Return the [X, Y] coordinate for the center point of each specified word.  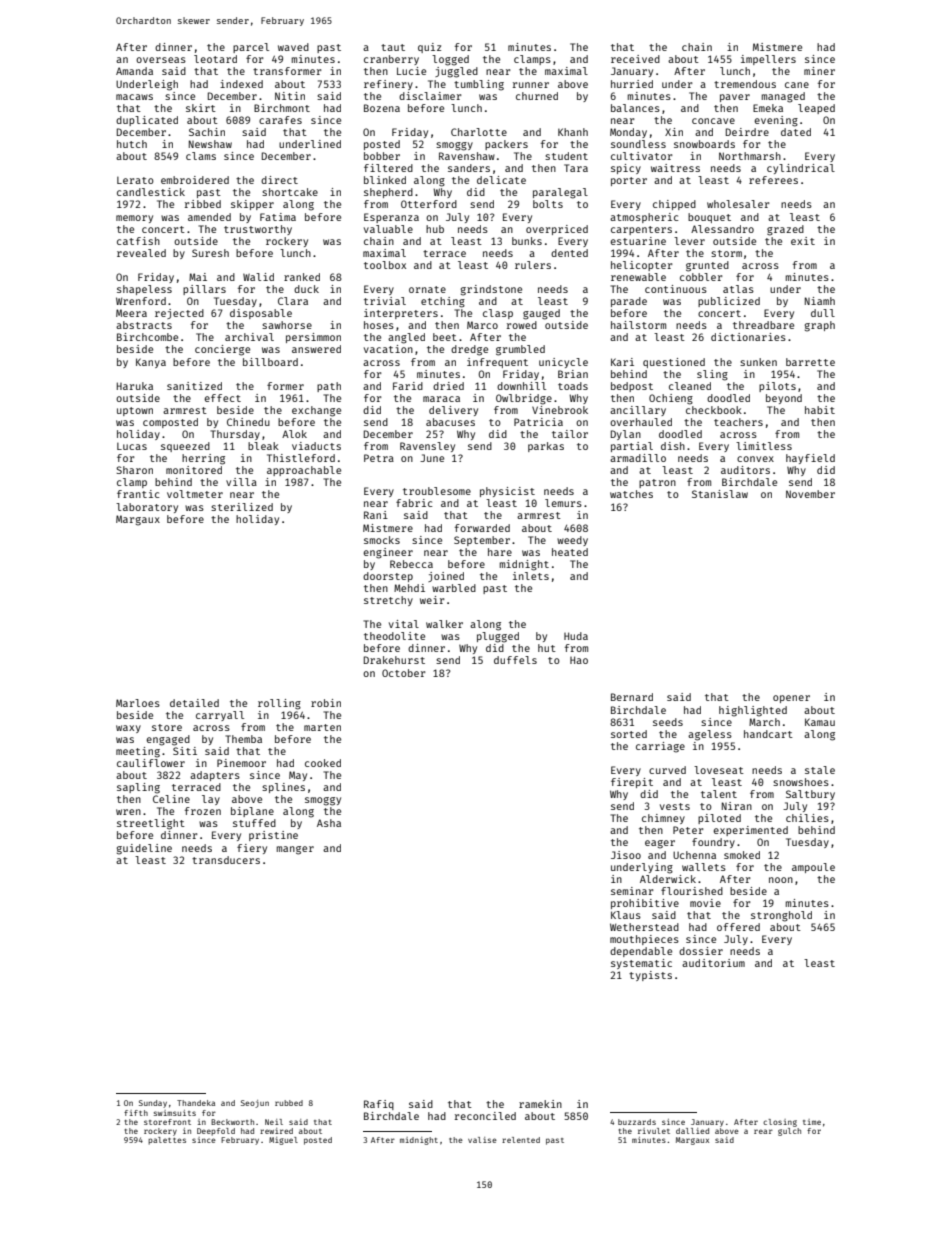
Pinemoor [241, 763]
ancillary [638, 411]
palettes [167, 1141]
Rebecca [411, 564]
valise [482, 1140]
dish [673, 446]
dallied [692, 1131]
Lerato [135, 180]
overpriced [557, 230]
